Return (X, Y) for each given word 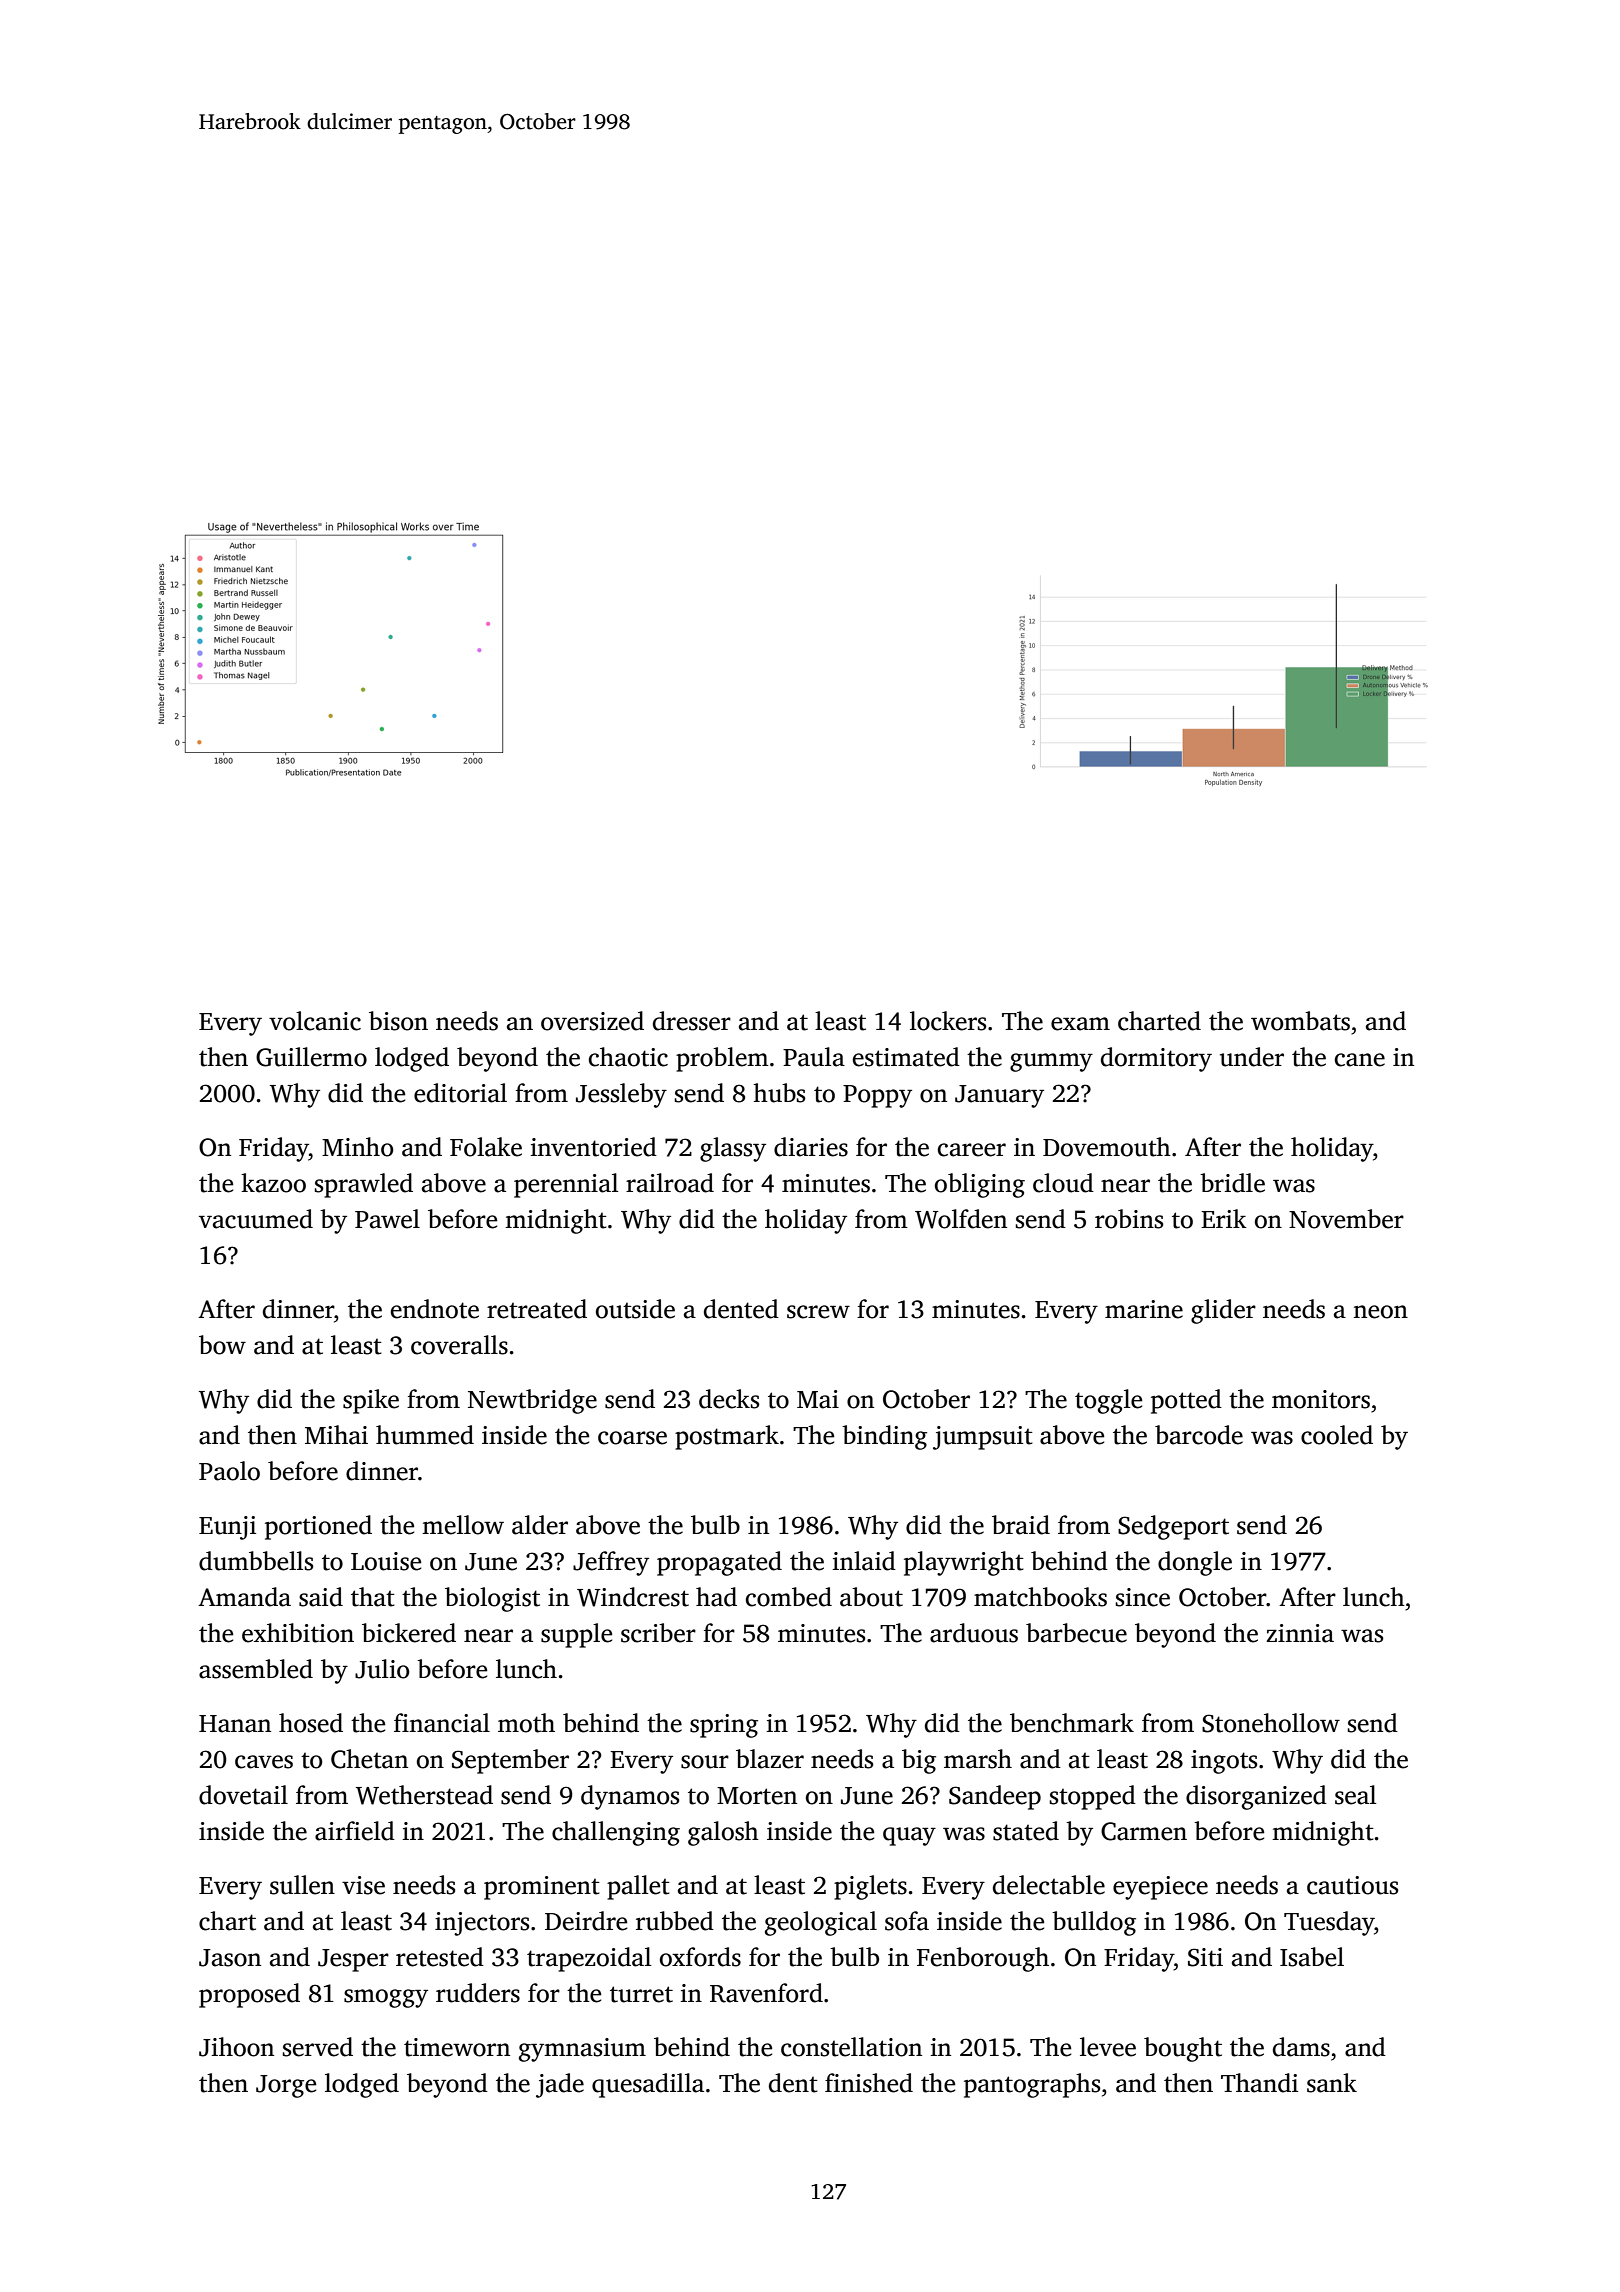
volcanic (315, 1021)
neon (1380, 1312)
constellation (851, 2047)
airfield (355, 1831)
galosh (723, 1833)
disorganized (1256, 1797)
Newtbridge (532, 1401)
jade (560, 2085)
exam (1080, 1024)
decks (729, 1399)
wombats (1300, 1021)
